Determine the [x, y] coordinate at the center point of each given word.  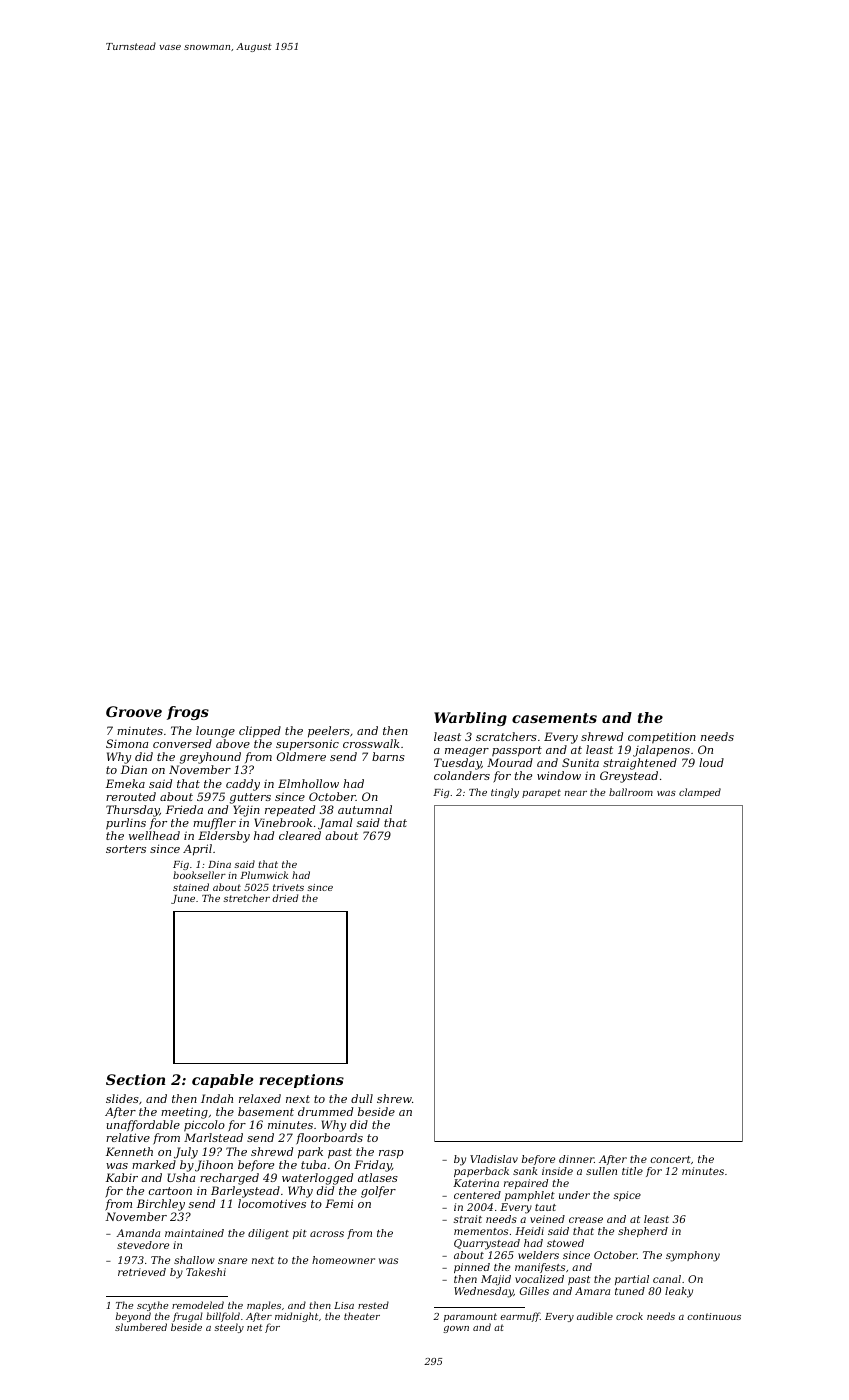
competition [662, 738]
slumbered [141, 1327]
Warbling [470, 719]
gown [456, 1329]
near [576, 793]
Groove [134, 711]
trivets [288, 887]
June [183, 899]
